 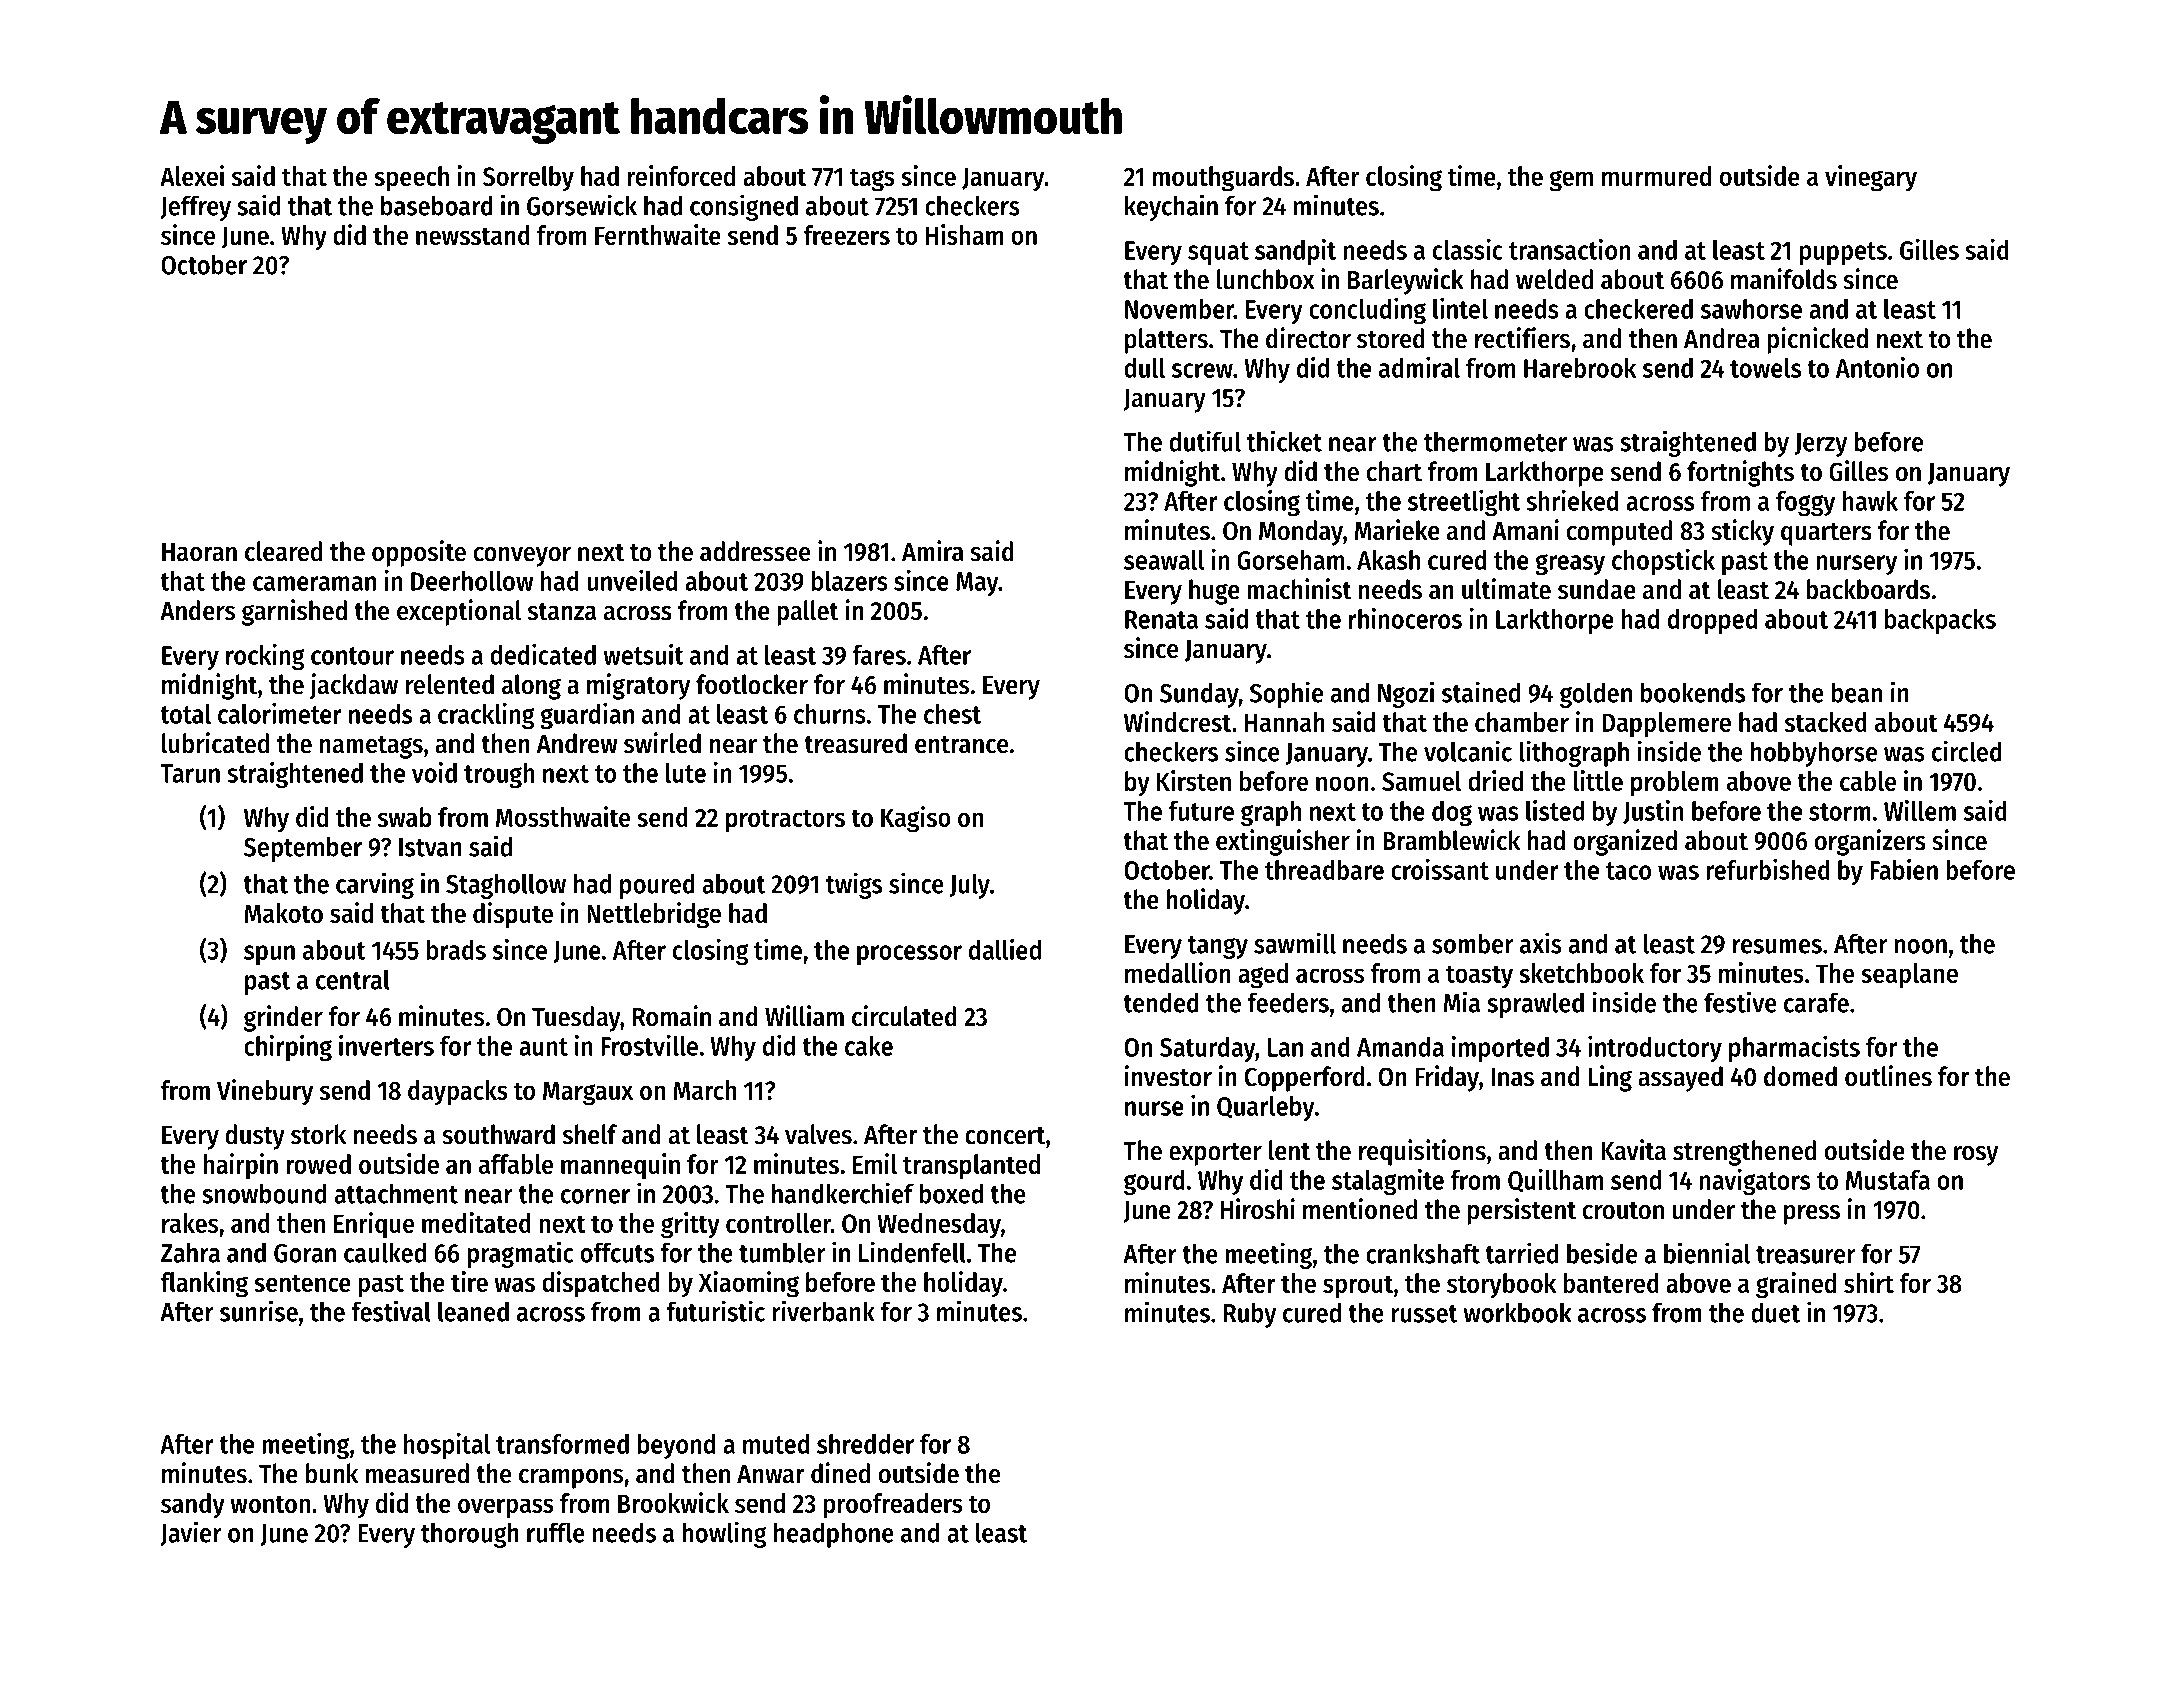 What do you see at coordinates (1250, 1315) in the document?
I see `Ruby` at bounding box center [1250, 1315].
